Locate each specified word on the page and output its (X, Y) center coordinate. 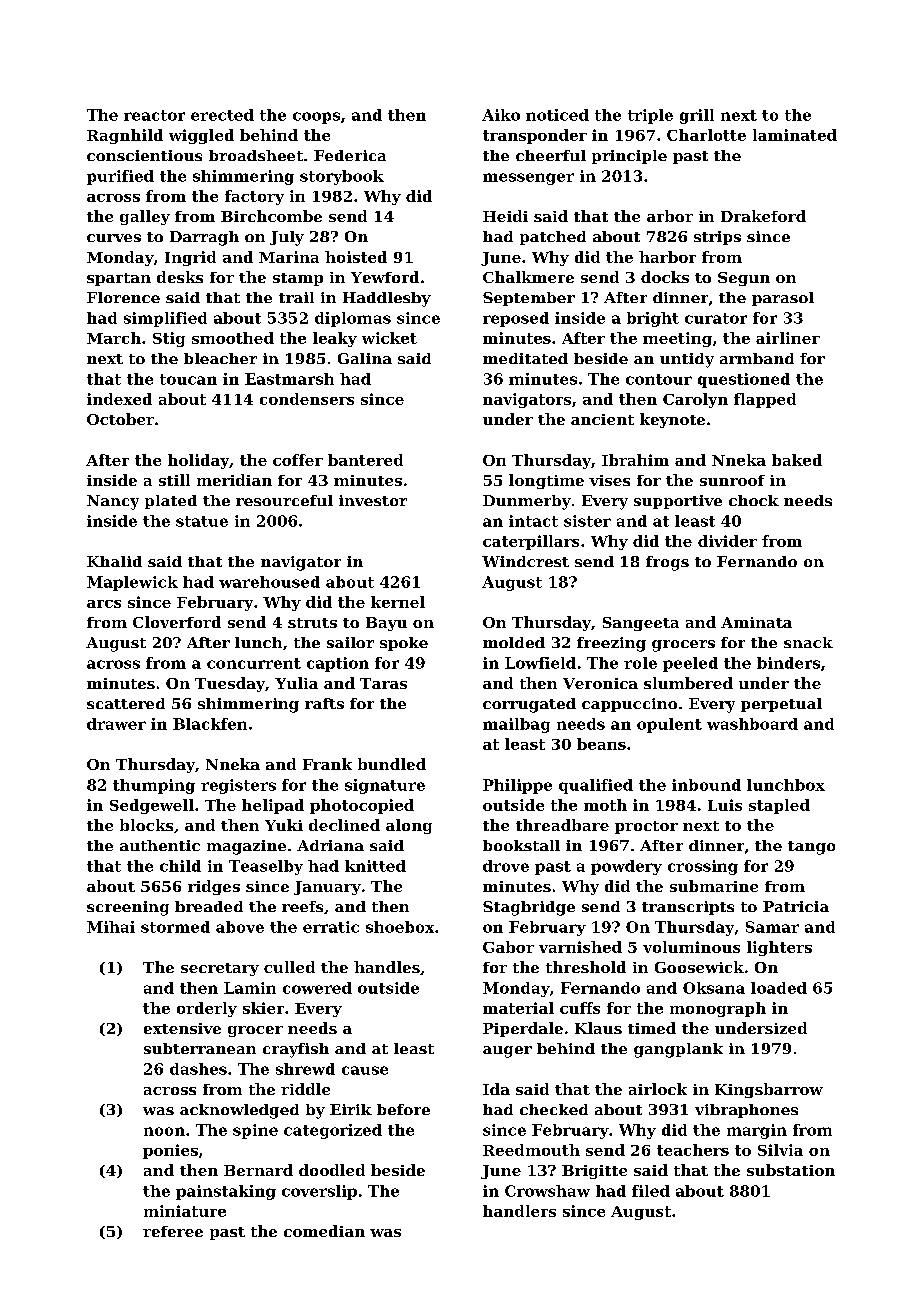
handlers (519, 1211)
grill (697, 116)
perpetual (781, 705)
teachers (693, 1150)
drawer (116, 724)
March (114, 338)
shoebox (400, 927)
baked (797, 460)
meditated (525, 358)
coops (316, 118)
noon (164, 1131)
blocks (146, 825)
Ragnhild (125, 136)
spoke (404, 644)
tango (811, 848)
